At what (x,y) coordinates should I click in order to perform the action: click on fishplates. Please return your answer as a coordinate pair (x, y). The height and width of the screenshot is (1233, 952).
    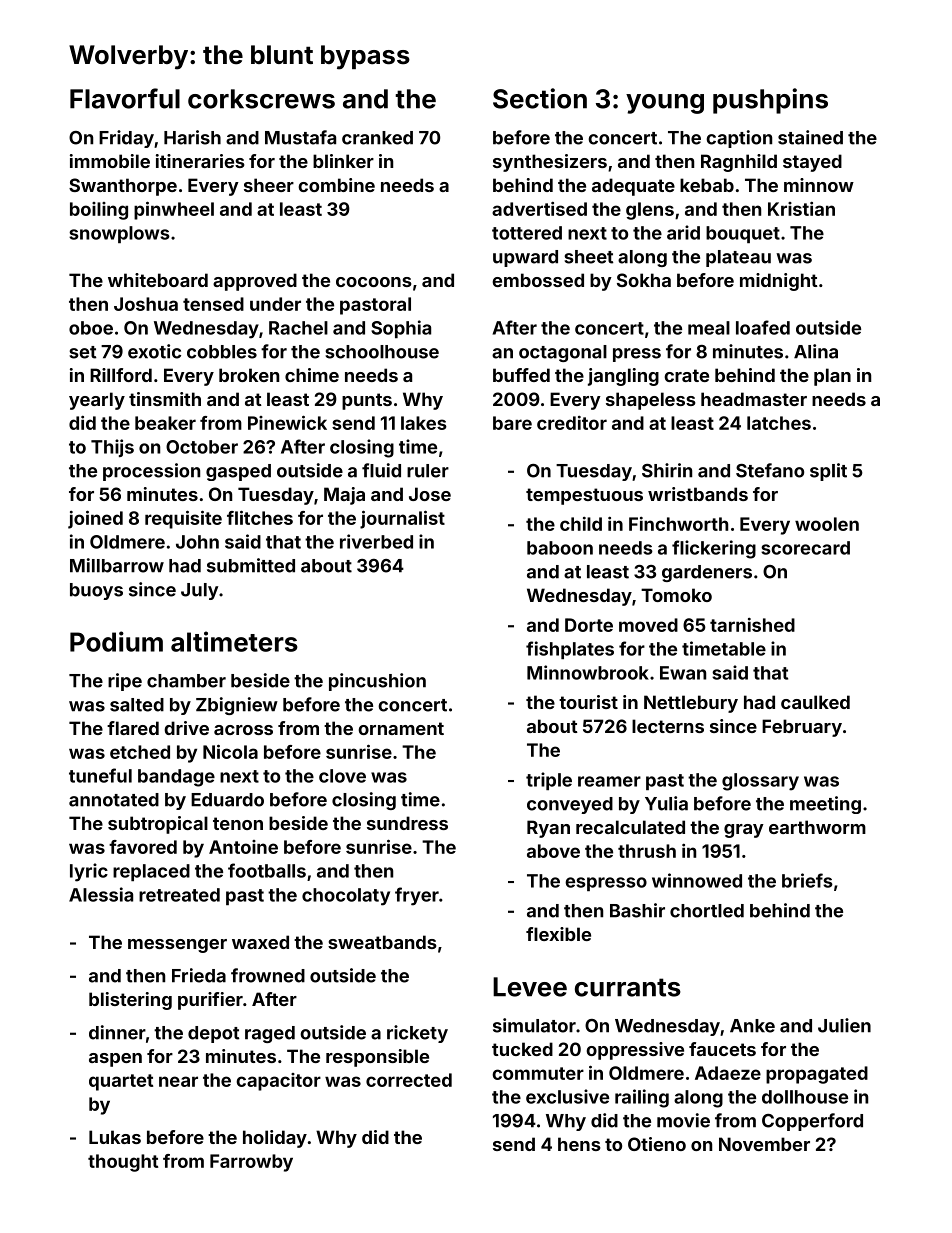
    Looking at the image, I should click on (570, 650).
